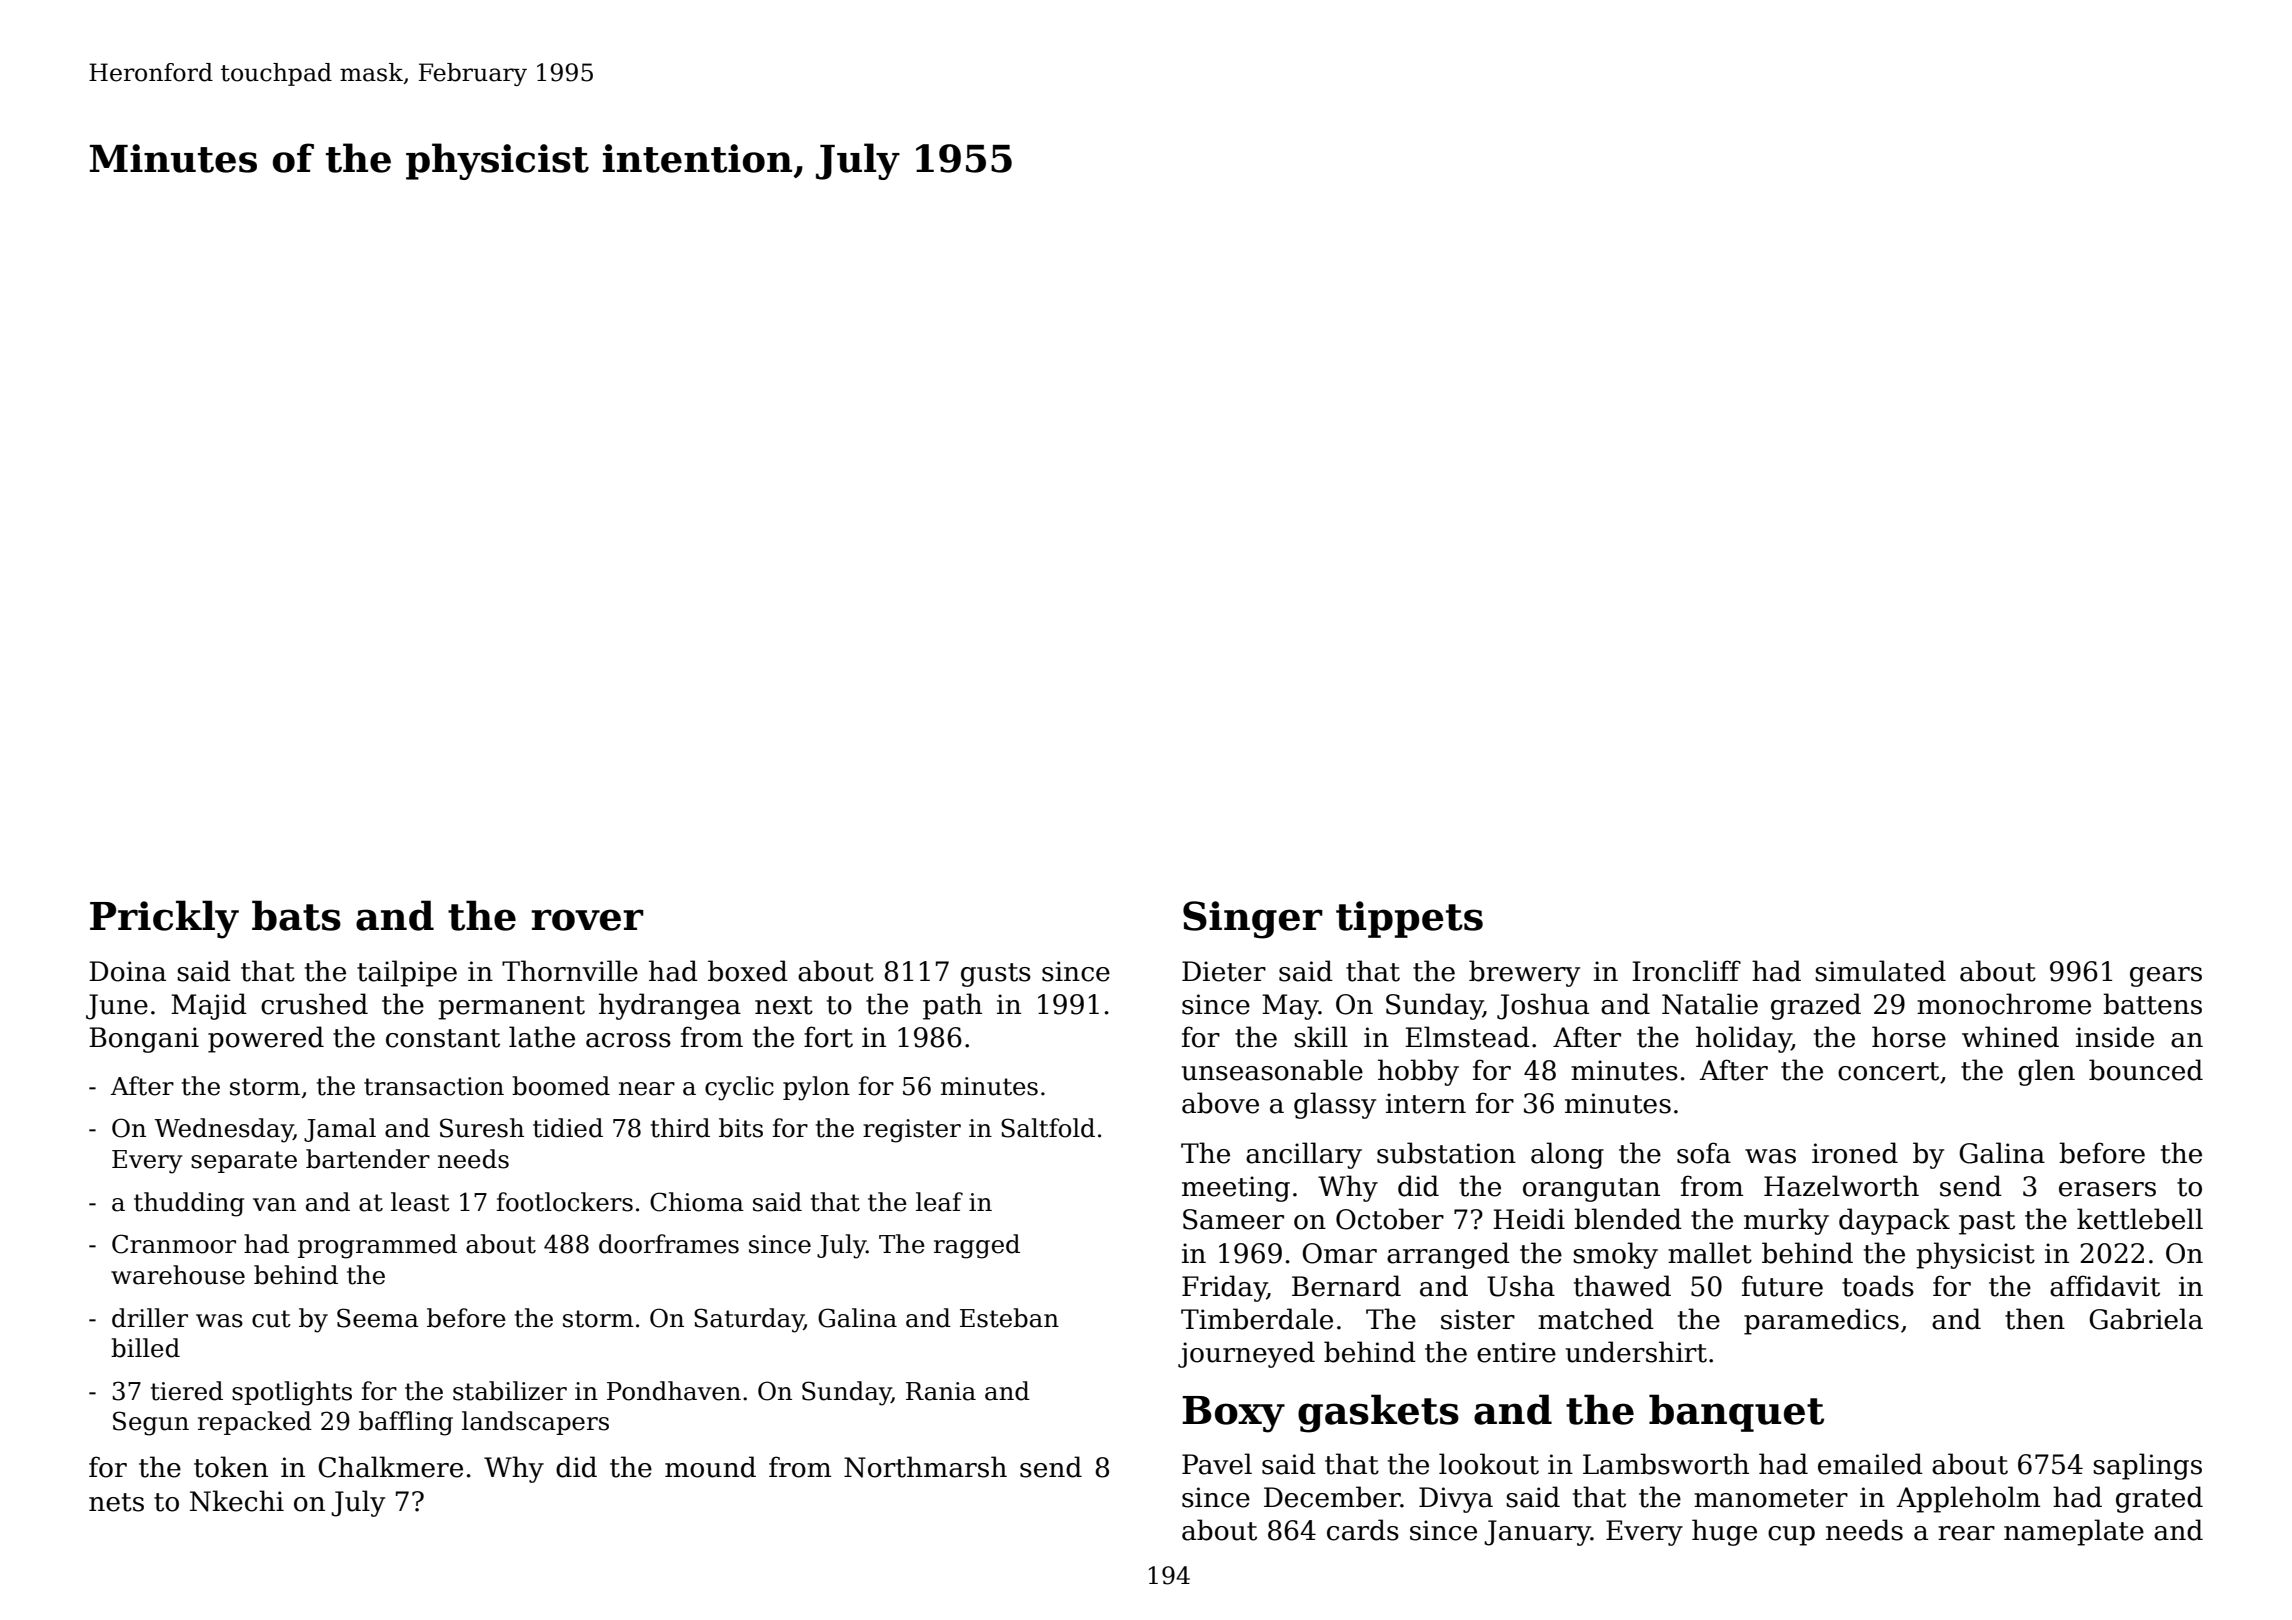 The width and height of the document is (2292, 1620). What do you see at coordinates (1409, 919) in the document?
I see `tippets` at bounding box center [1409, 919].
